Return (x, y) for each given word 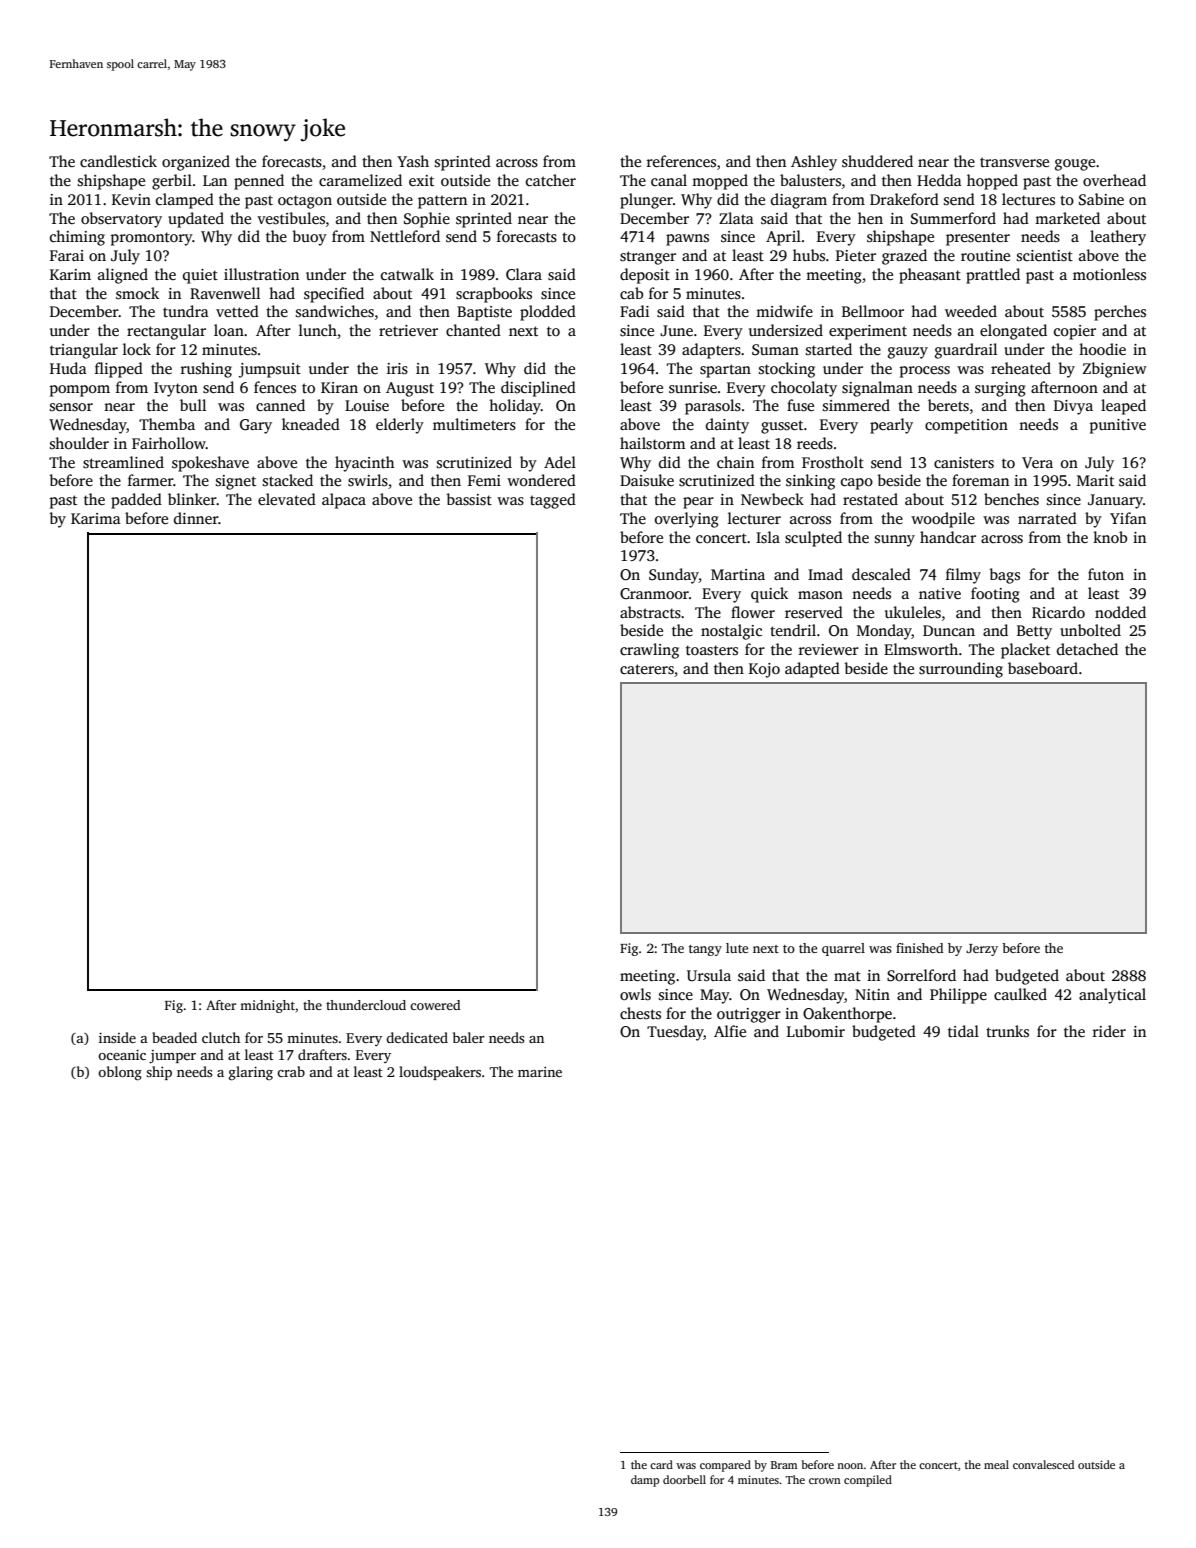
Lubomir (816, 1031)
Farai (67, 255)
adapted (812, 670)
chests (640, 1013)
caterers (647, 669)
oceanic (122, 1054)
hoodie (1102, 349)
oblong (120, 1073)
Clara (524, 274)
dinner (196, 518)
